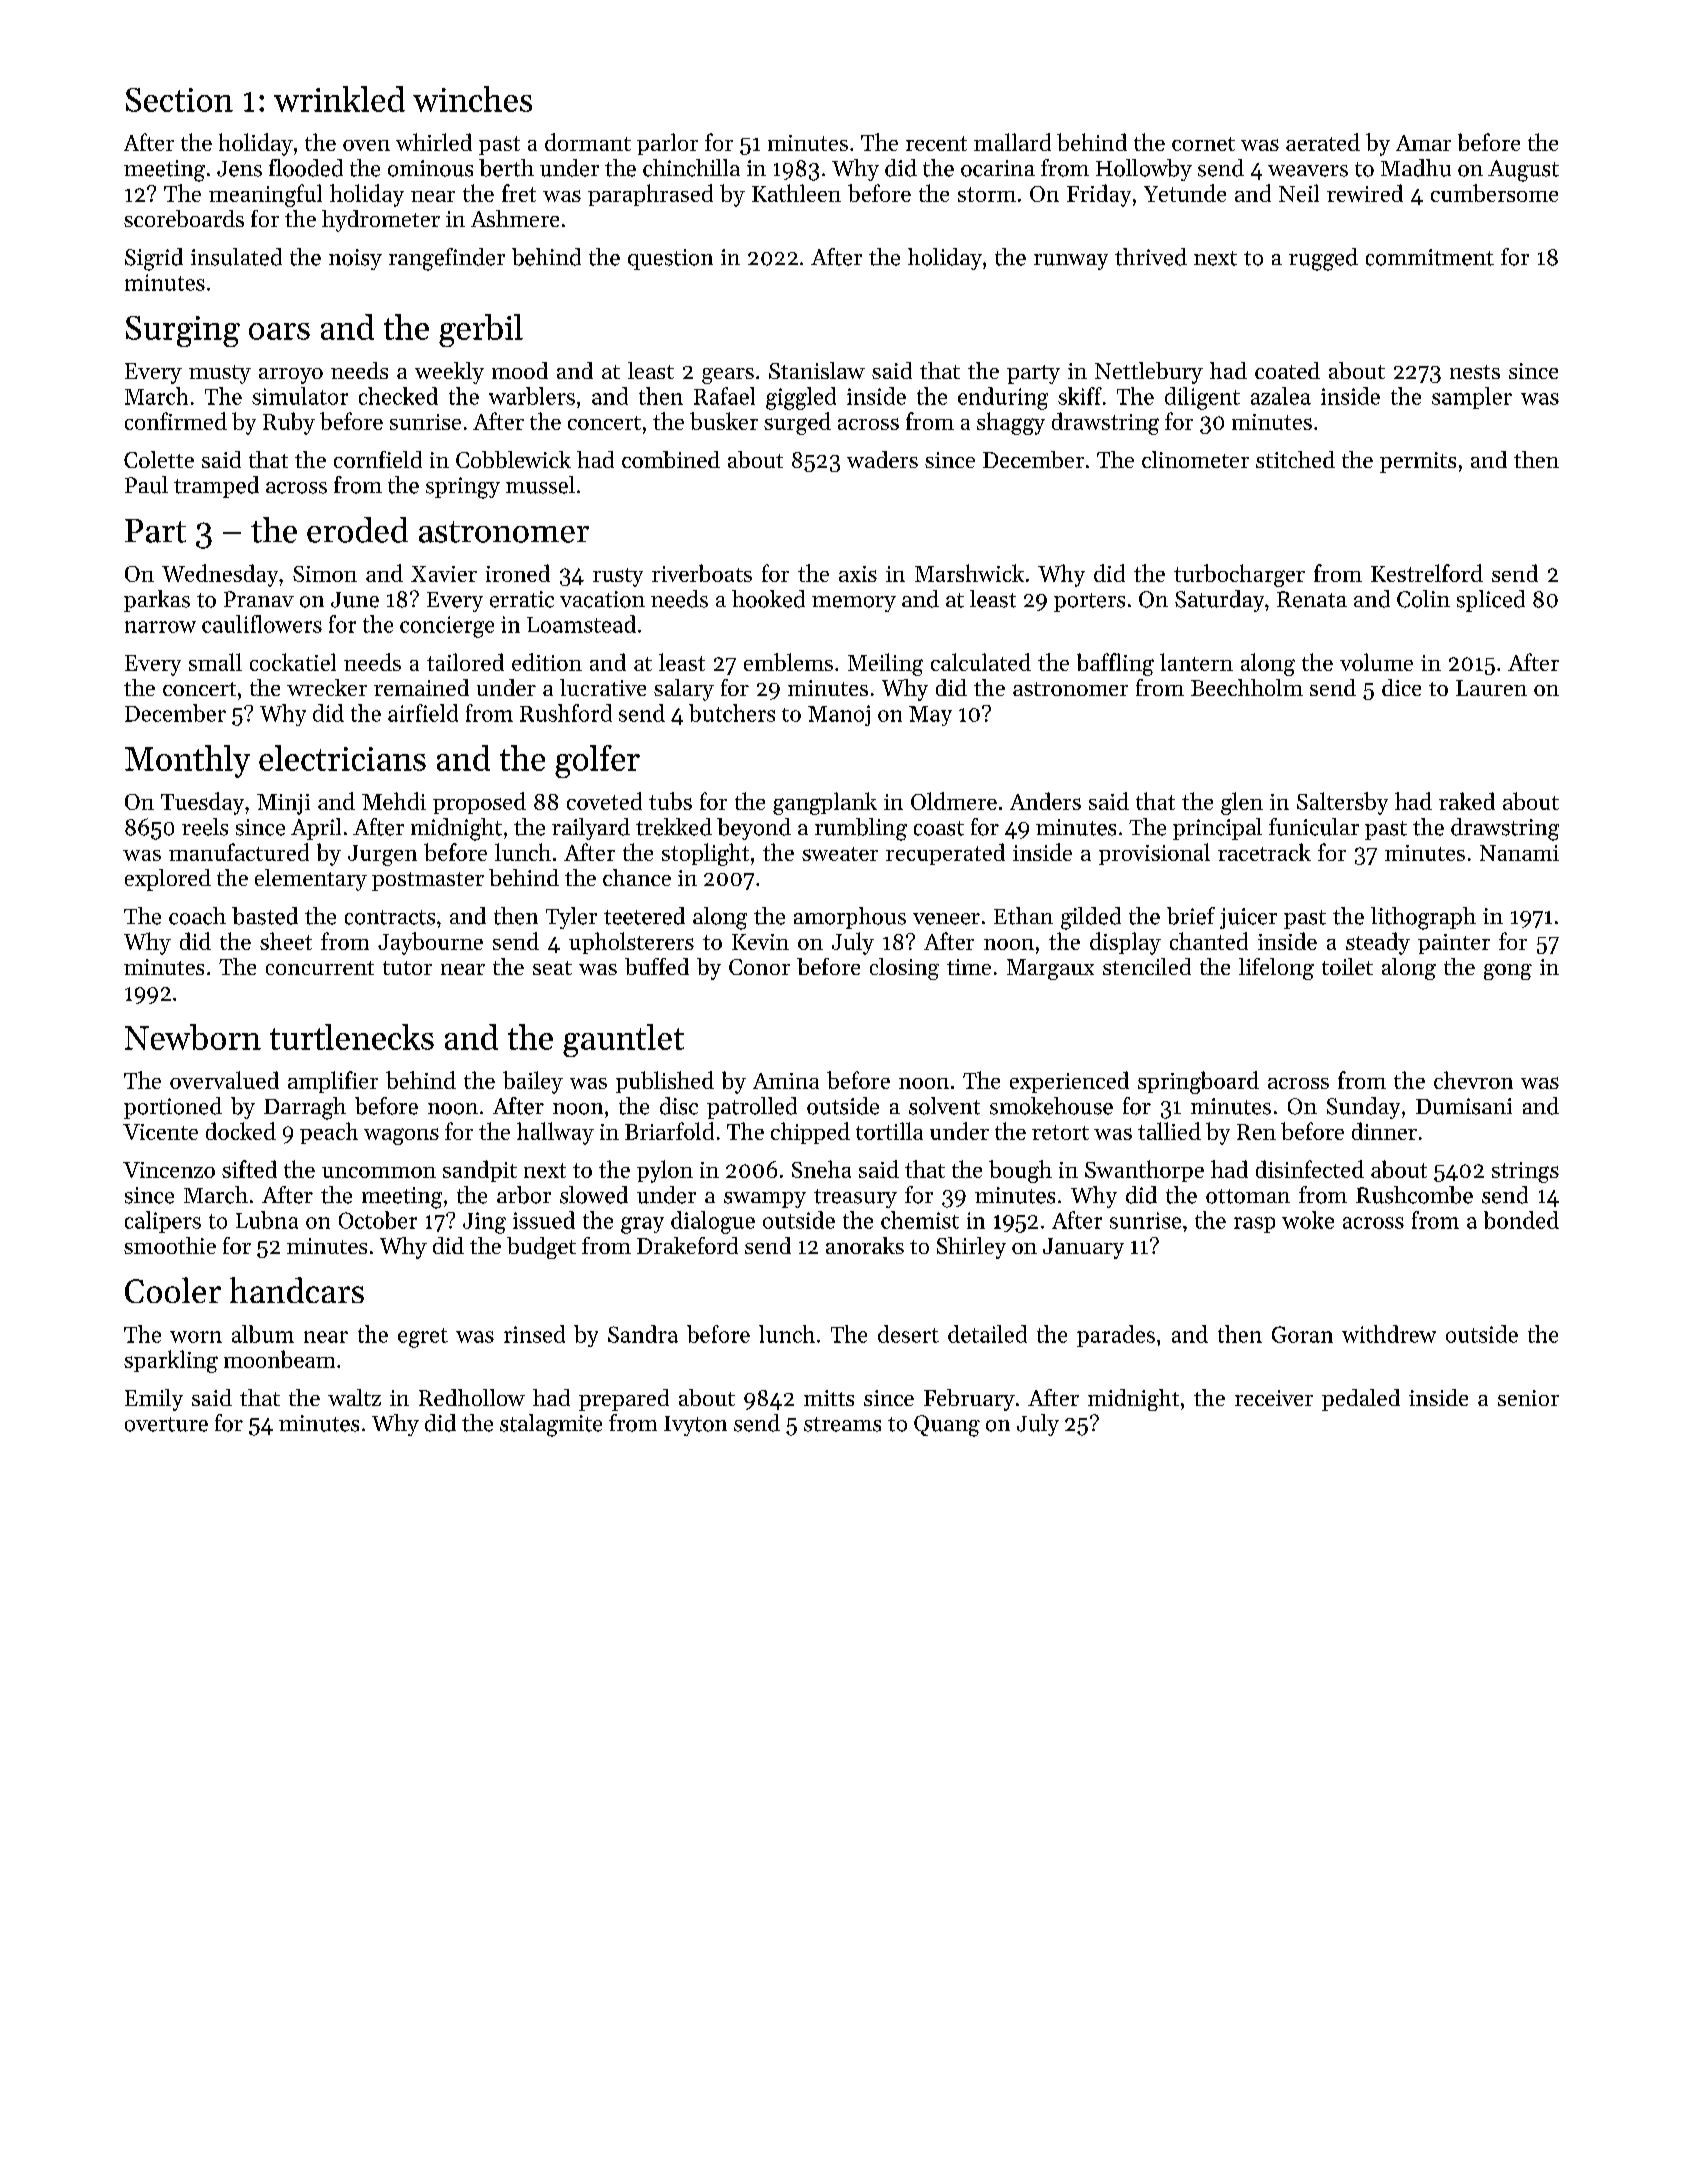 This page has width=1683, height=2178. What do you see at coordinates (352, 1037) in the page?
I see `turtlenecks` at bounding box center [352, 1037].
